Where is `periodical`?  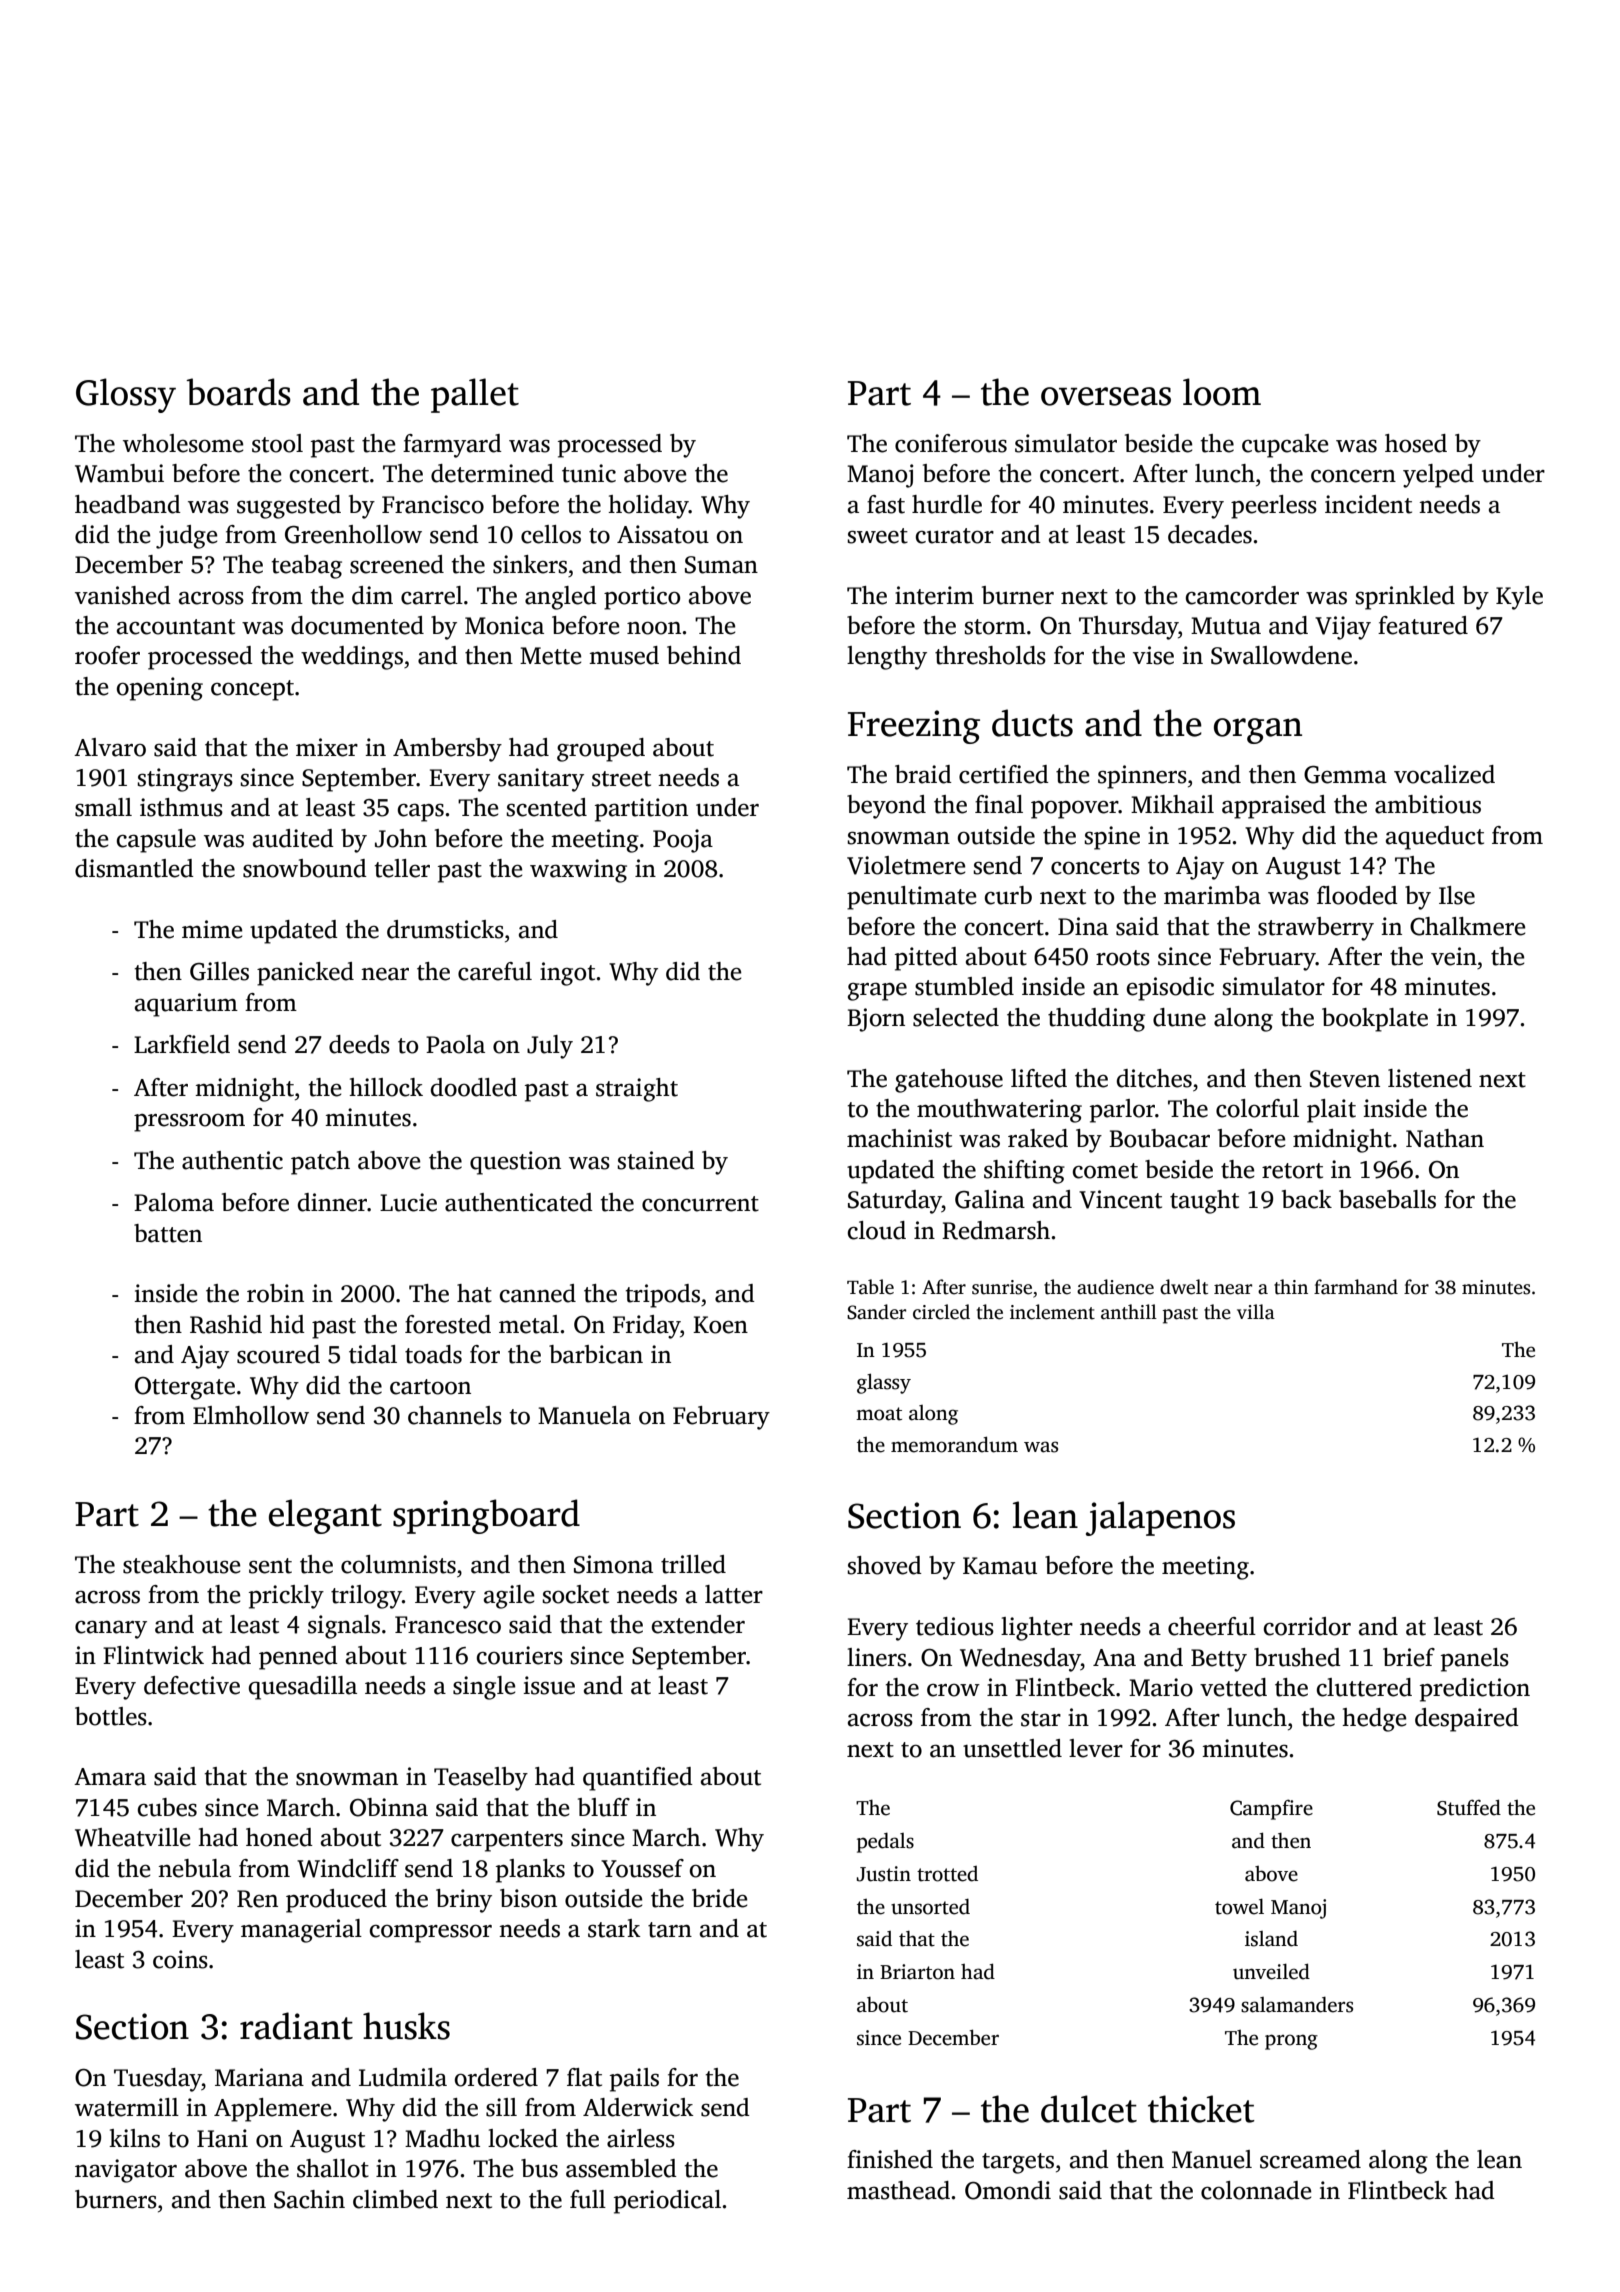 periodical is located at coordinates (667, 2202).
